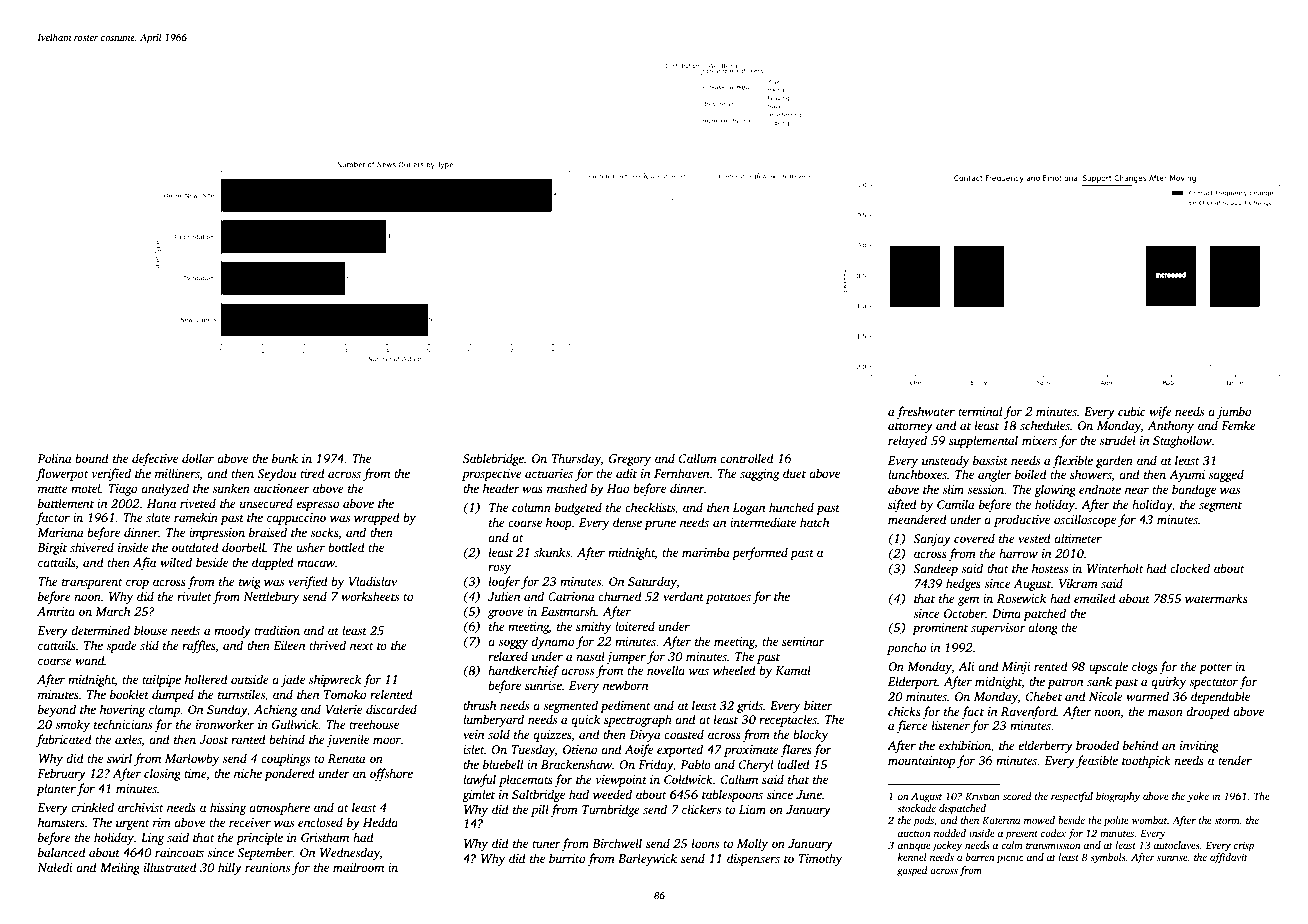 The height and width of the page is (924, 1308). I want to click on glowing, so click(1055, 490).
